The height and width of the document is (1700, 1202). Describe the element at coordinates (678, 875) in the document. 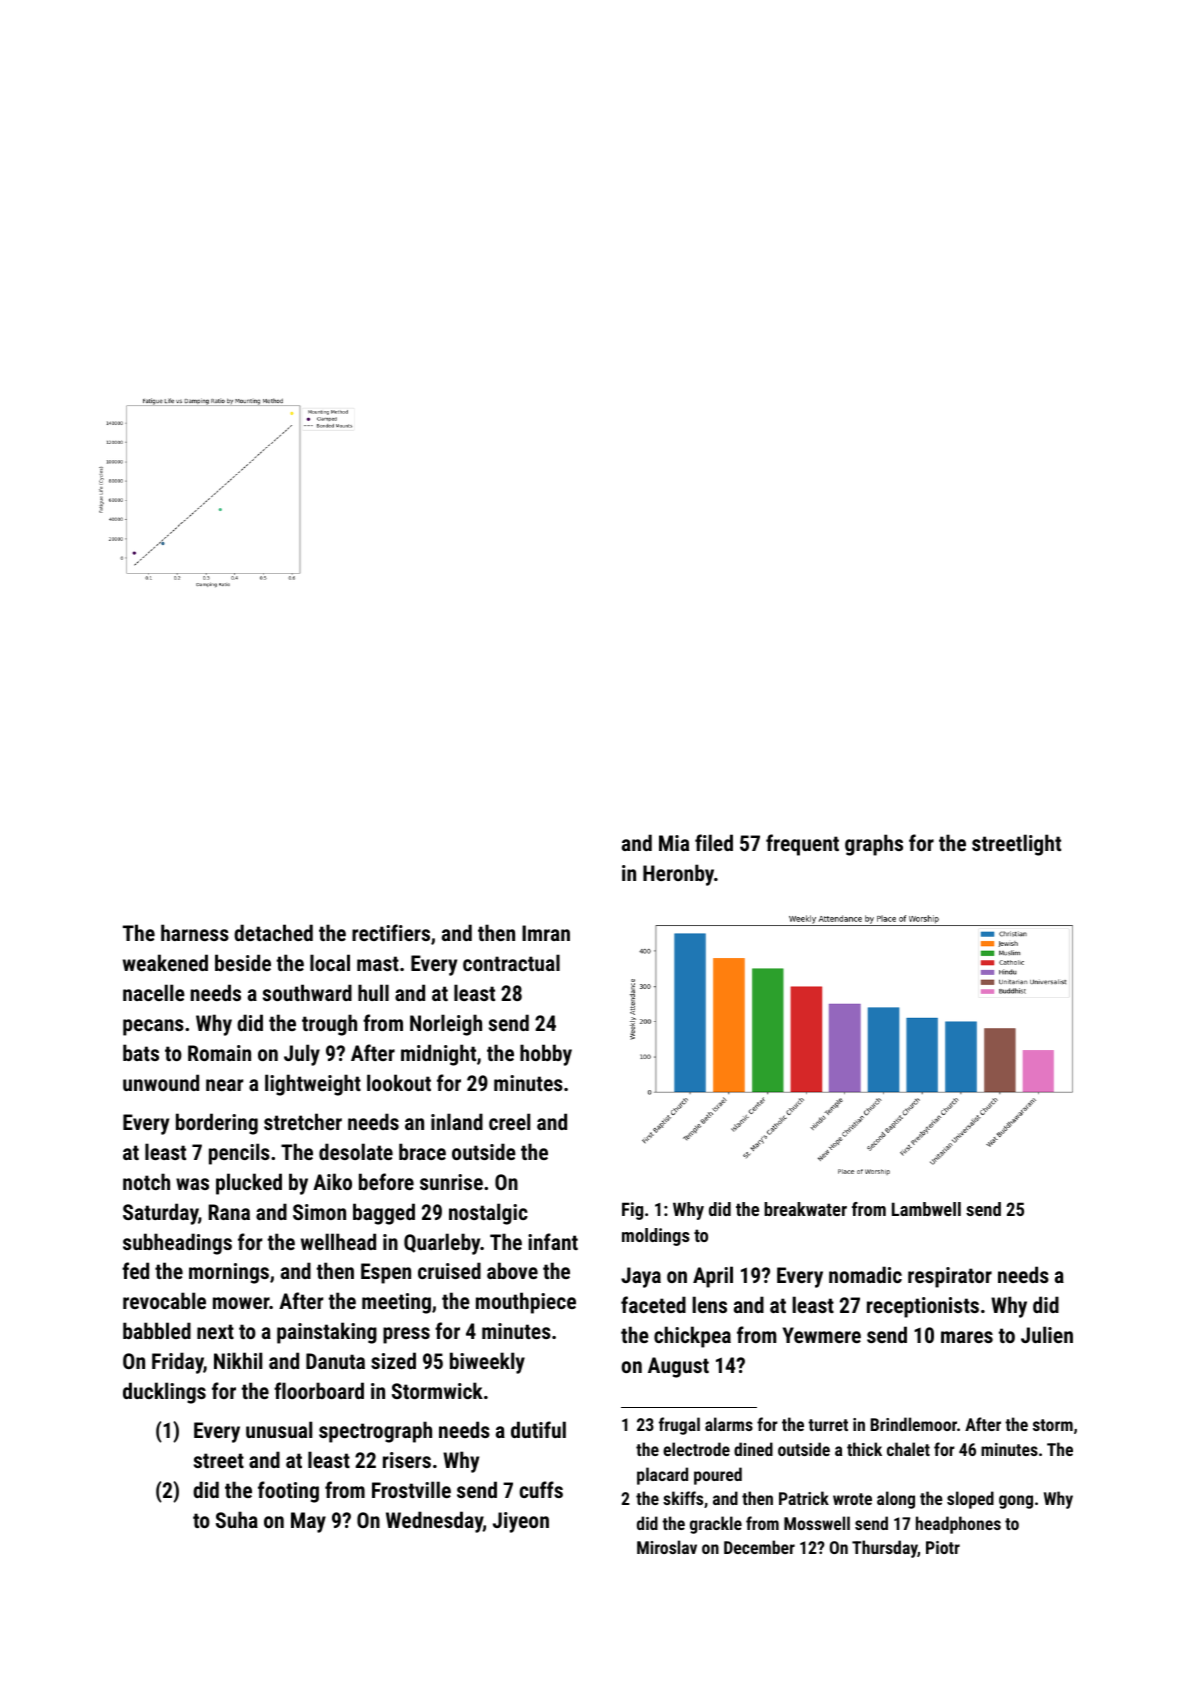

I see `Heronby` at that location.
